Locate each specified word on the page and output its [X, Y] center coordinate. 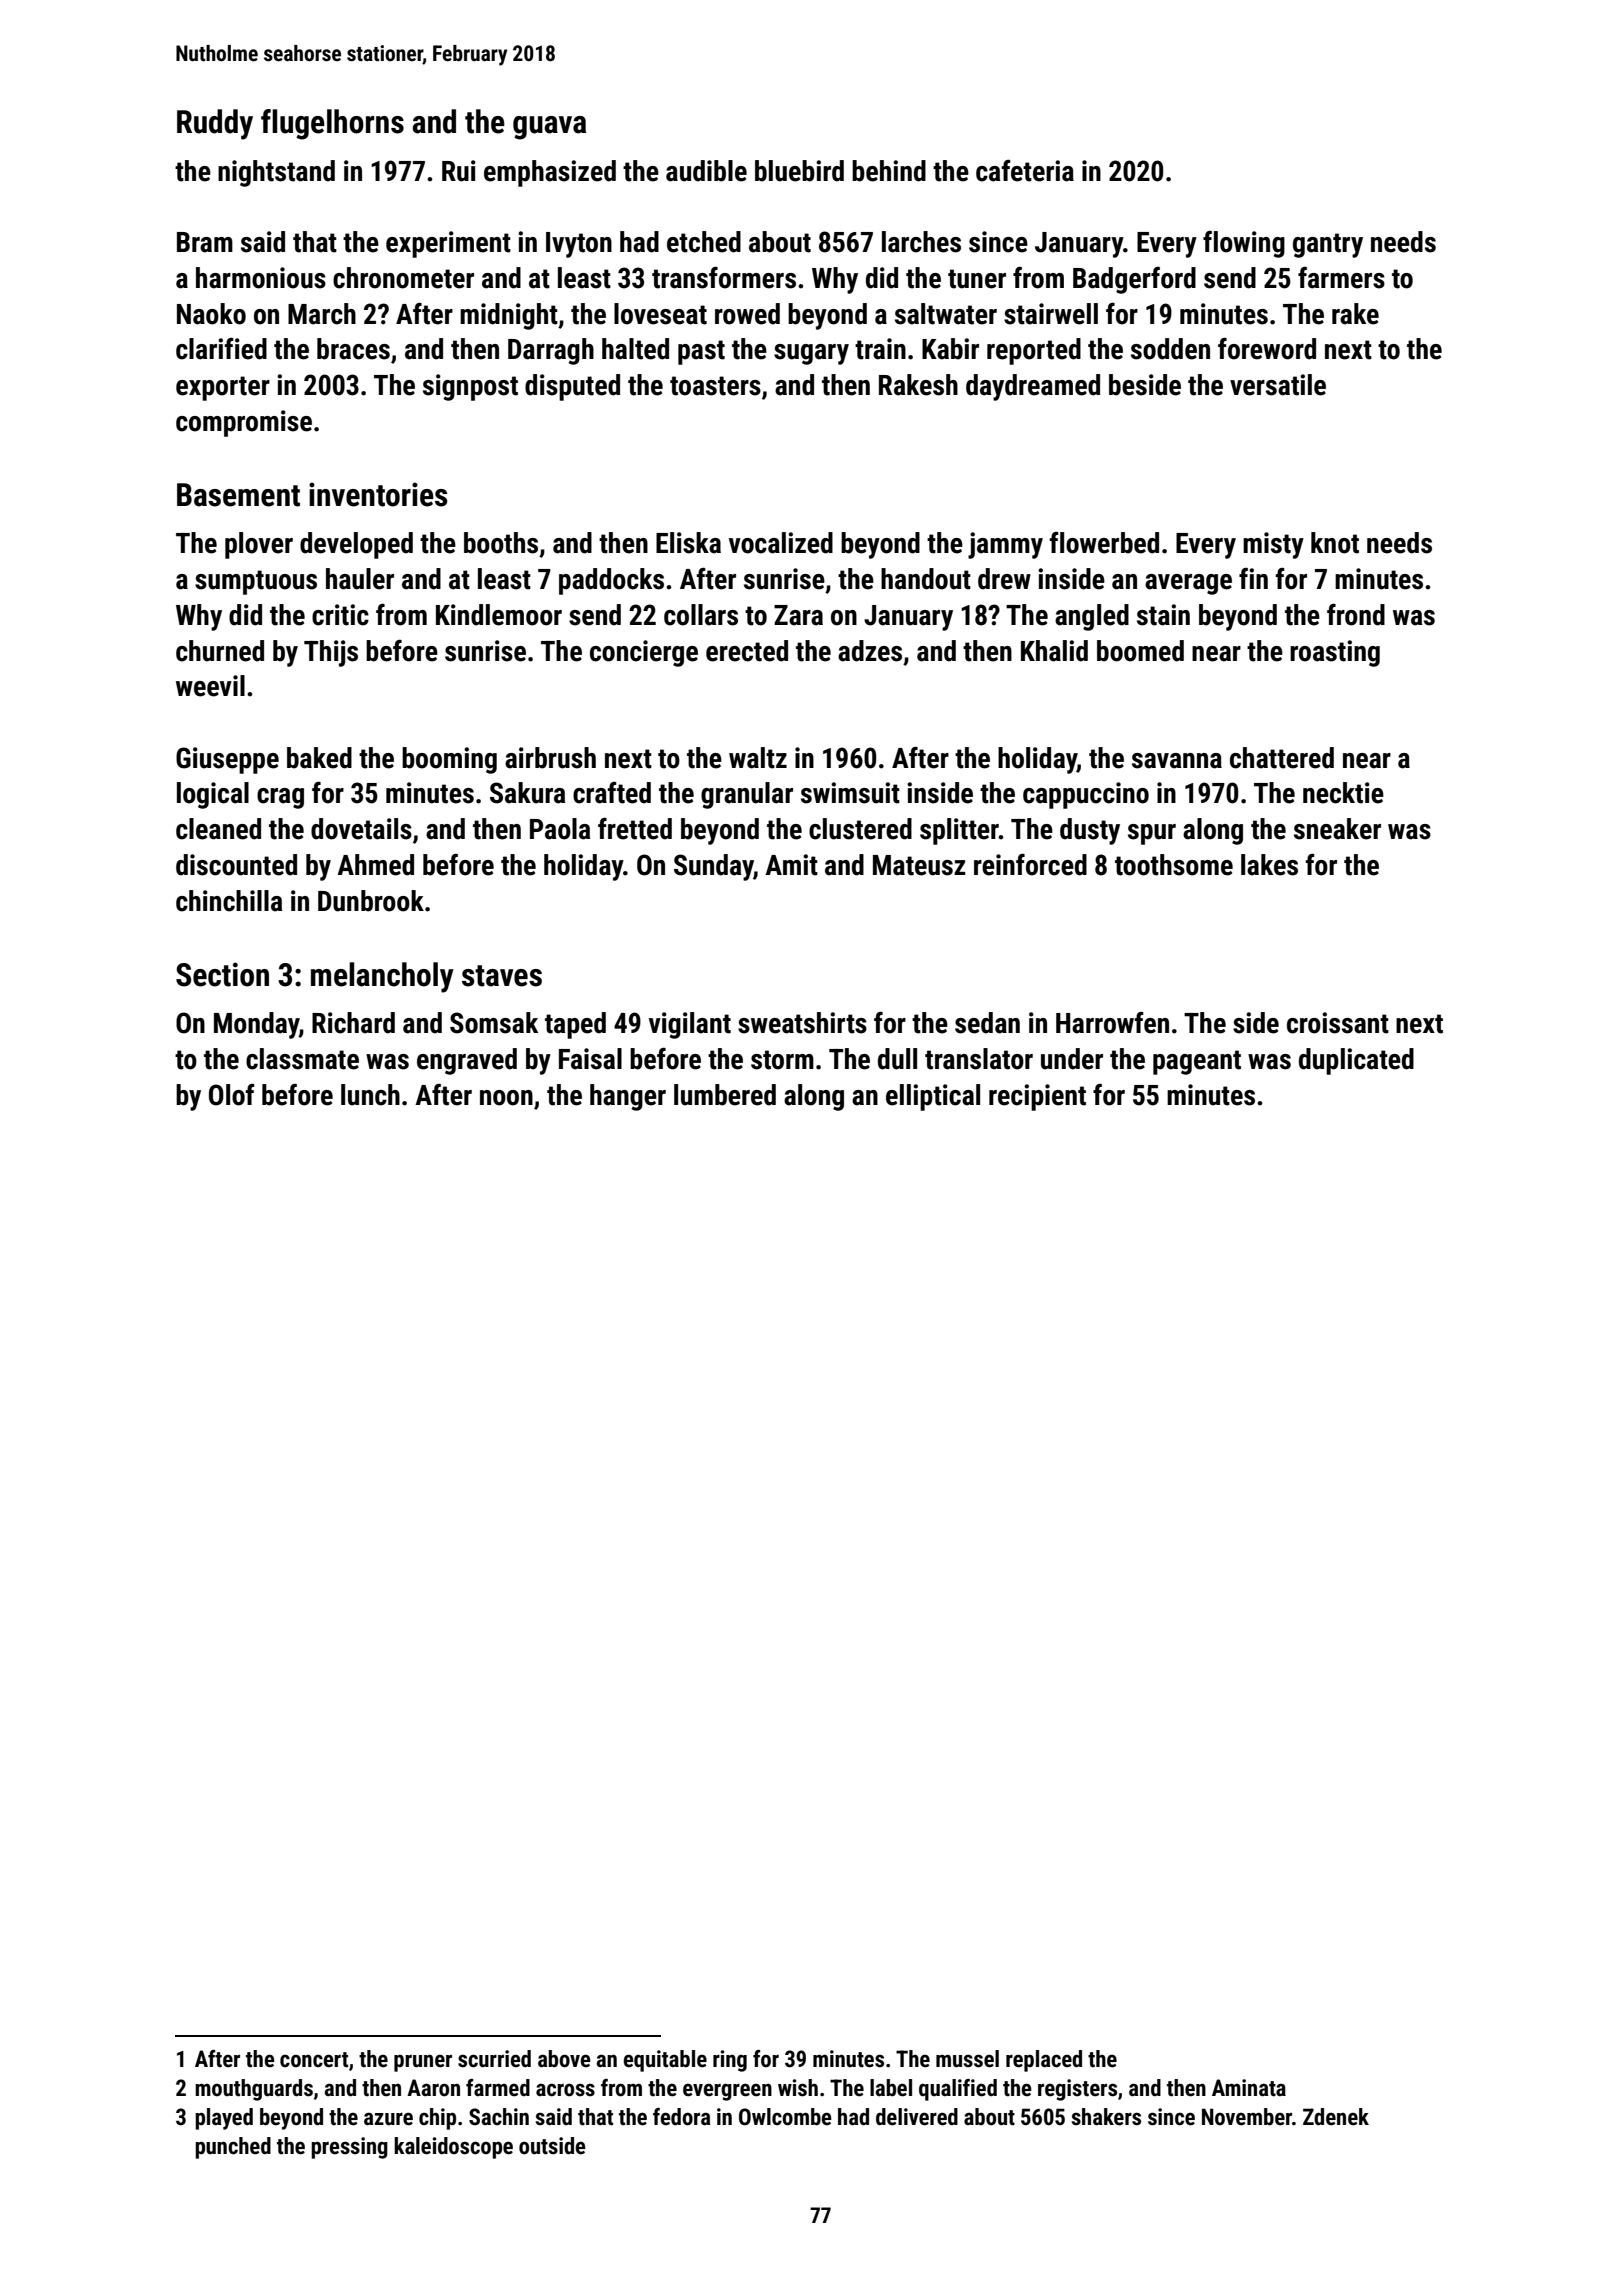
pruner [423, 2063]
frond [1356, 615]
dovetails [361, 829]
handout [926, 579]
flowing [1244, 244]
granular [747, 795]
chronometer [403, 278]
